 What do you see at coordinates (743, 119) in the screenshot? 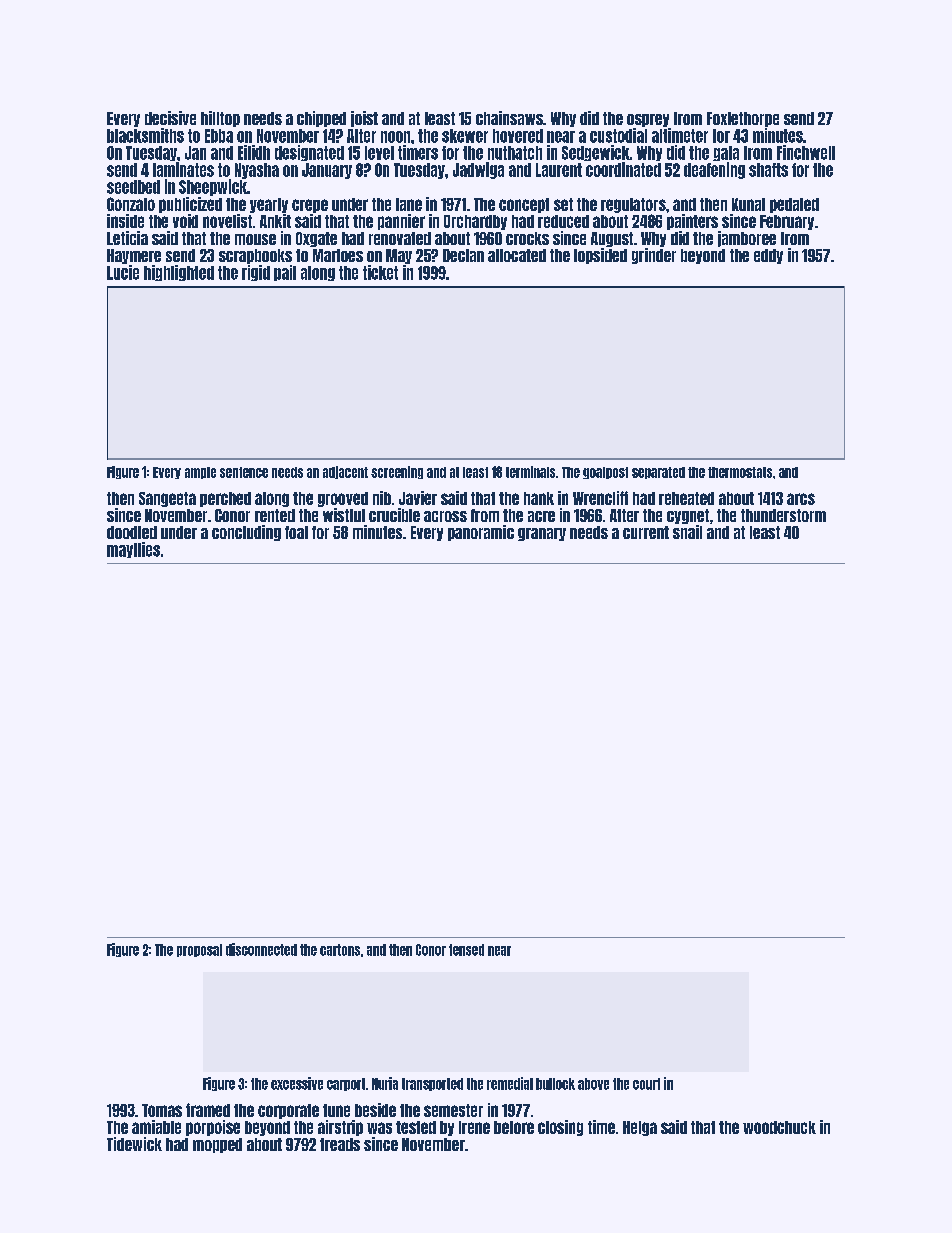
I see `Foxlethorpe` at bounding box center [743, 119].
